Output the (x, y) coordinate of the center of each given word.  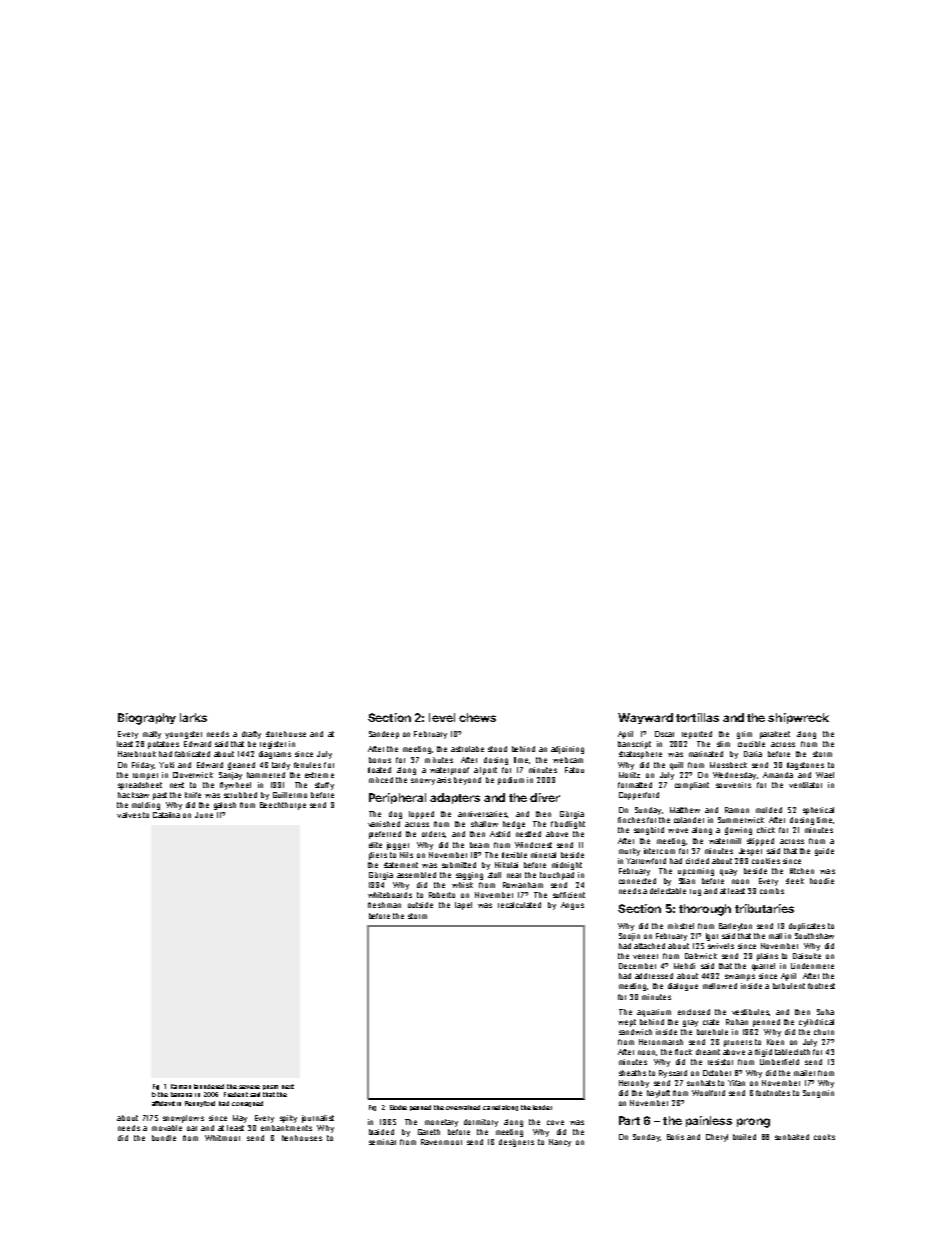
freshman (384, 905)
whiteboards (390, 895)
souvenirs (733, 785)
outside (420, 905)
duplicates (807, 927)
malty (152, 735)
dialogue (683, 987)
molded (769, 810)
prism (270, 1087)
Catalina (166, 815)
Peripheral (397, 798)
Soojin (629, 937)
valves (129, 815)
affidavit (163, 1103)
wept (627, 1023)
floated (379, 770)
